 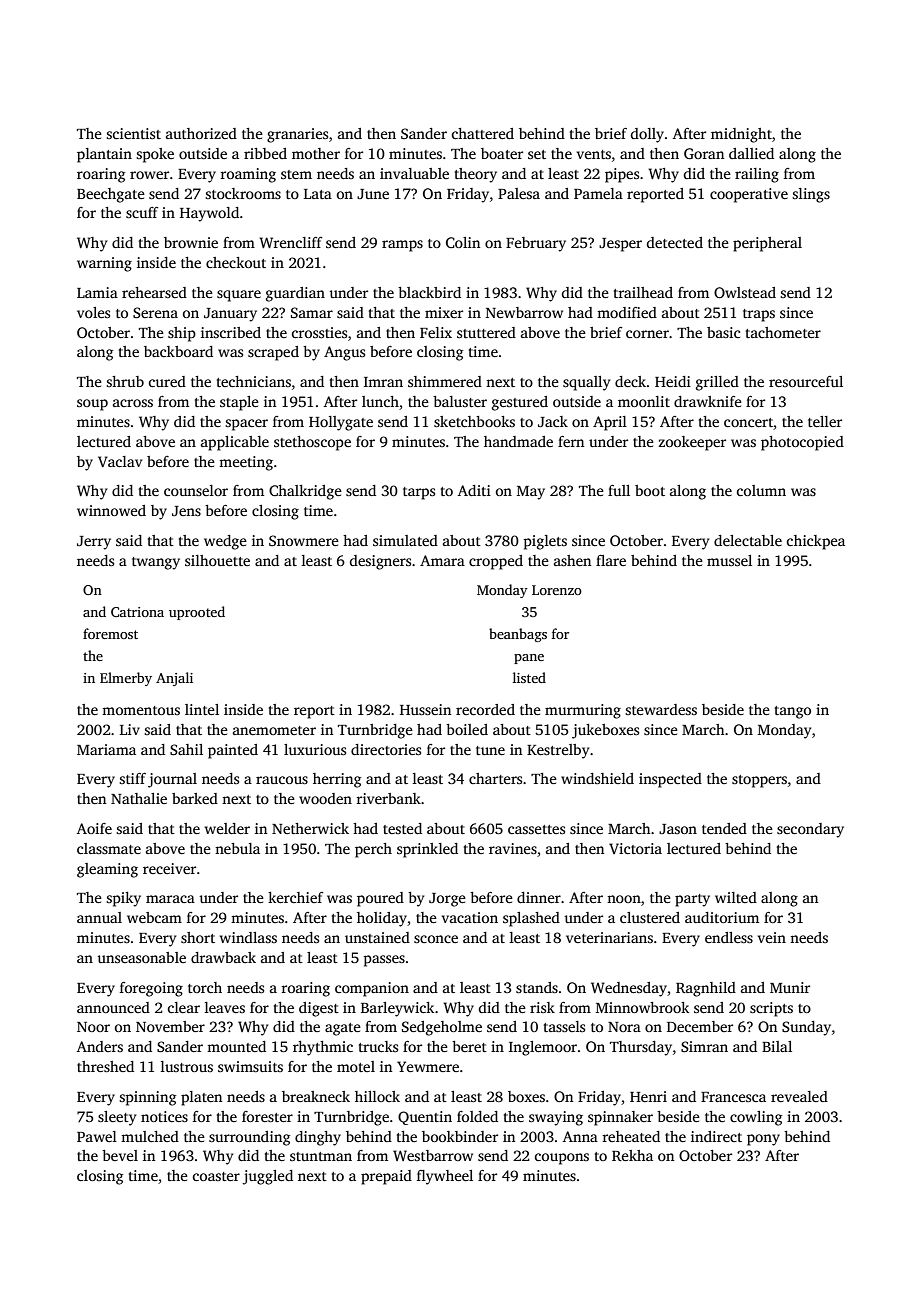 I want to click on maraca, so click(x=170, y=899).
